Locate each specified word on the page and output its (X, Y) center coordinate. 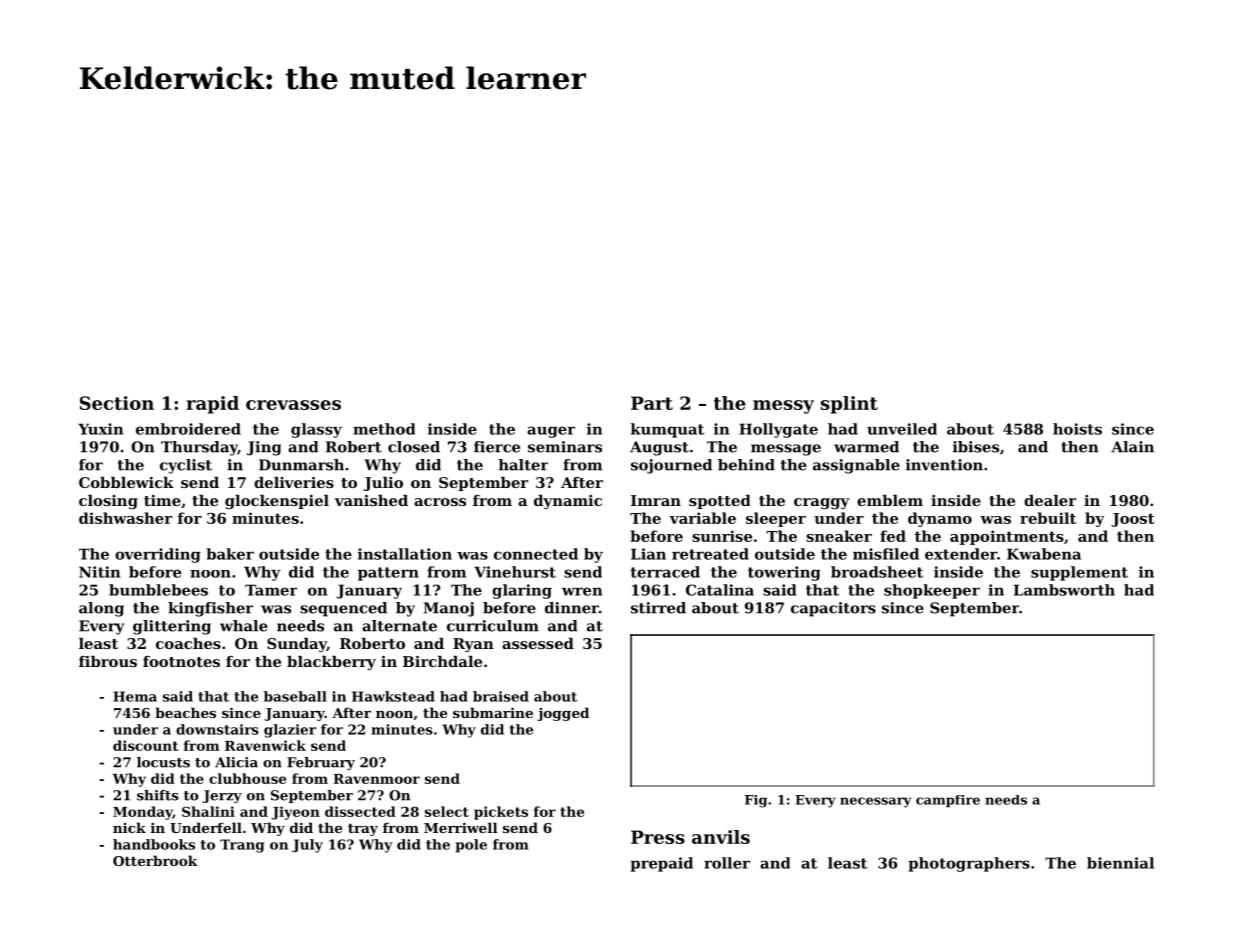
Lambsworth (1064, 590)
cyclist (186, 466)
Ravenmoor (376, 779)
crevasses (293, 405)
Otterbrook (155, 860)
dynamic (568, 502)
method (384, 429)
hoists (1077, 429)
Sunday (297, 645)
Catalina (720, 590)
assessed (538, 643)
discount (146, 745)
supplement (1079, 573)
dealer (1050, 500)
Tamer (271, 590)
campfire (948, 801)
